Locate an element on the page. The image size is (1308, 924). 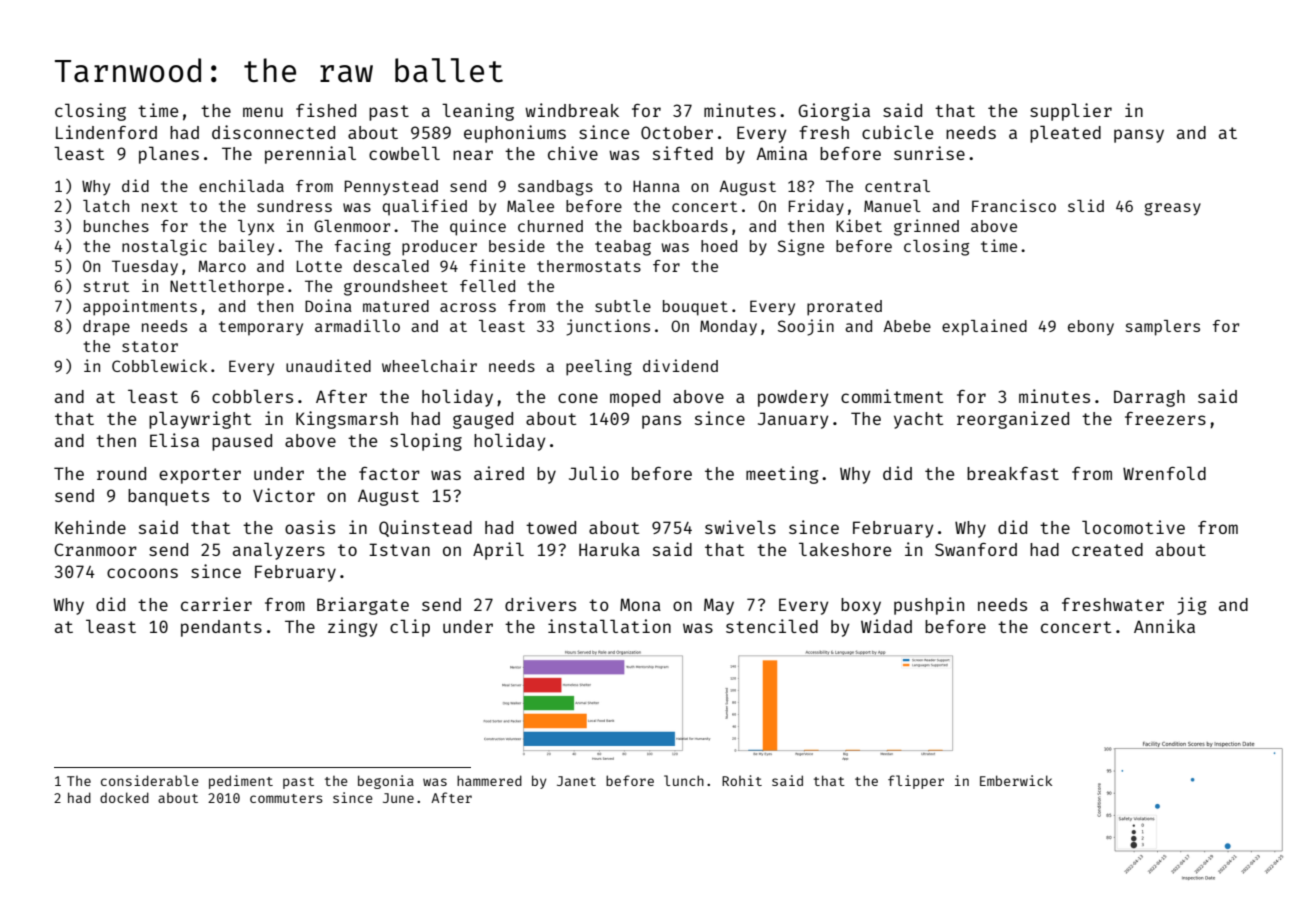
samplers is located at coordinates (1163, 328).
